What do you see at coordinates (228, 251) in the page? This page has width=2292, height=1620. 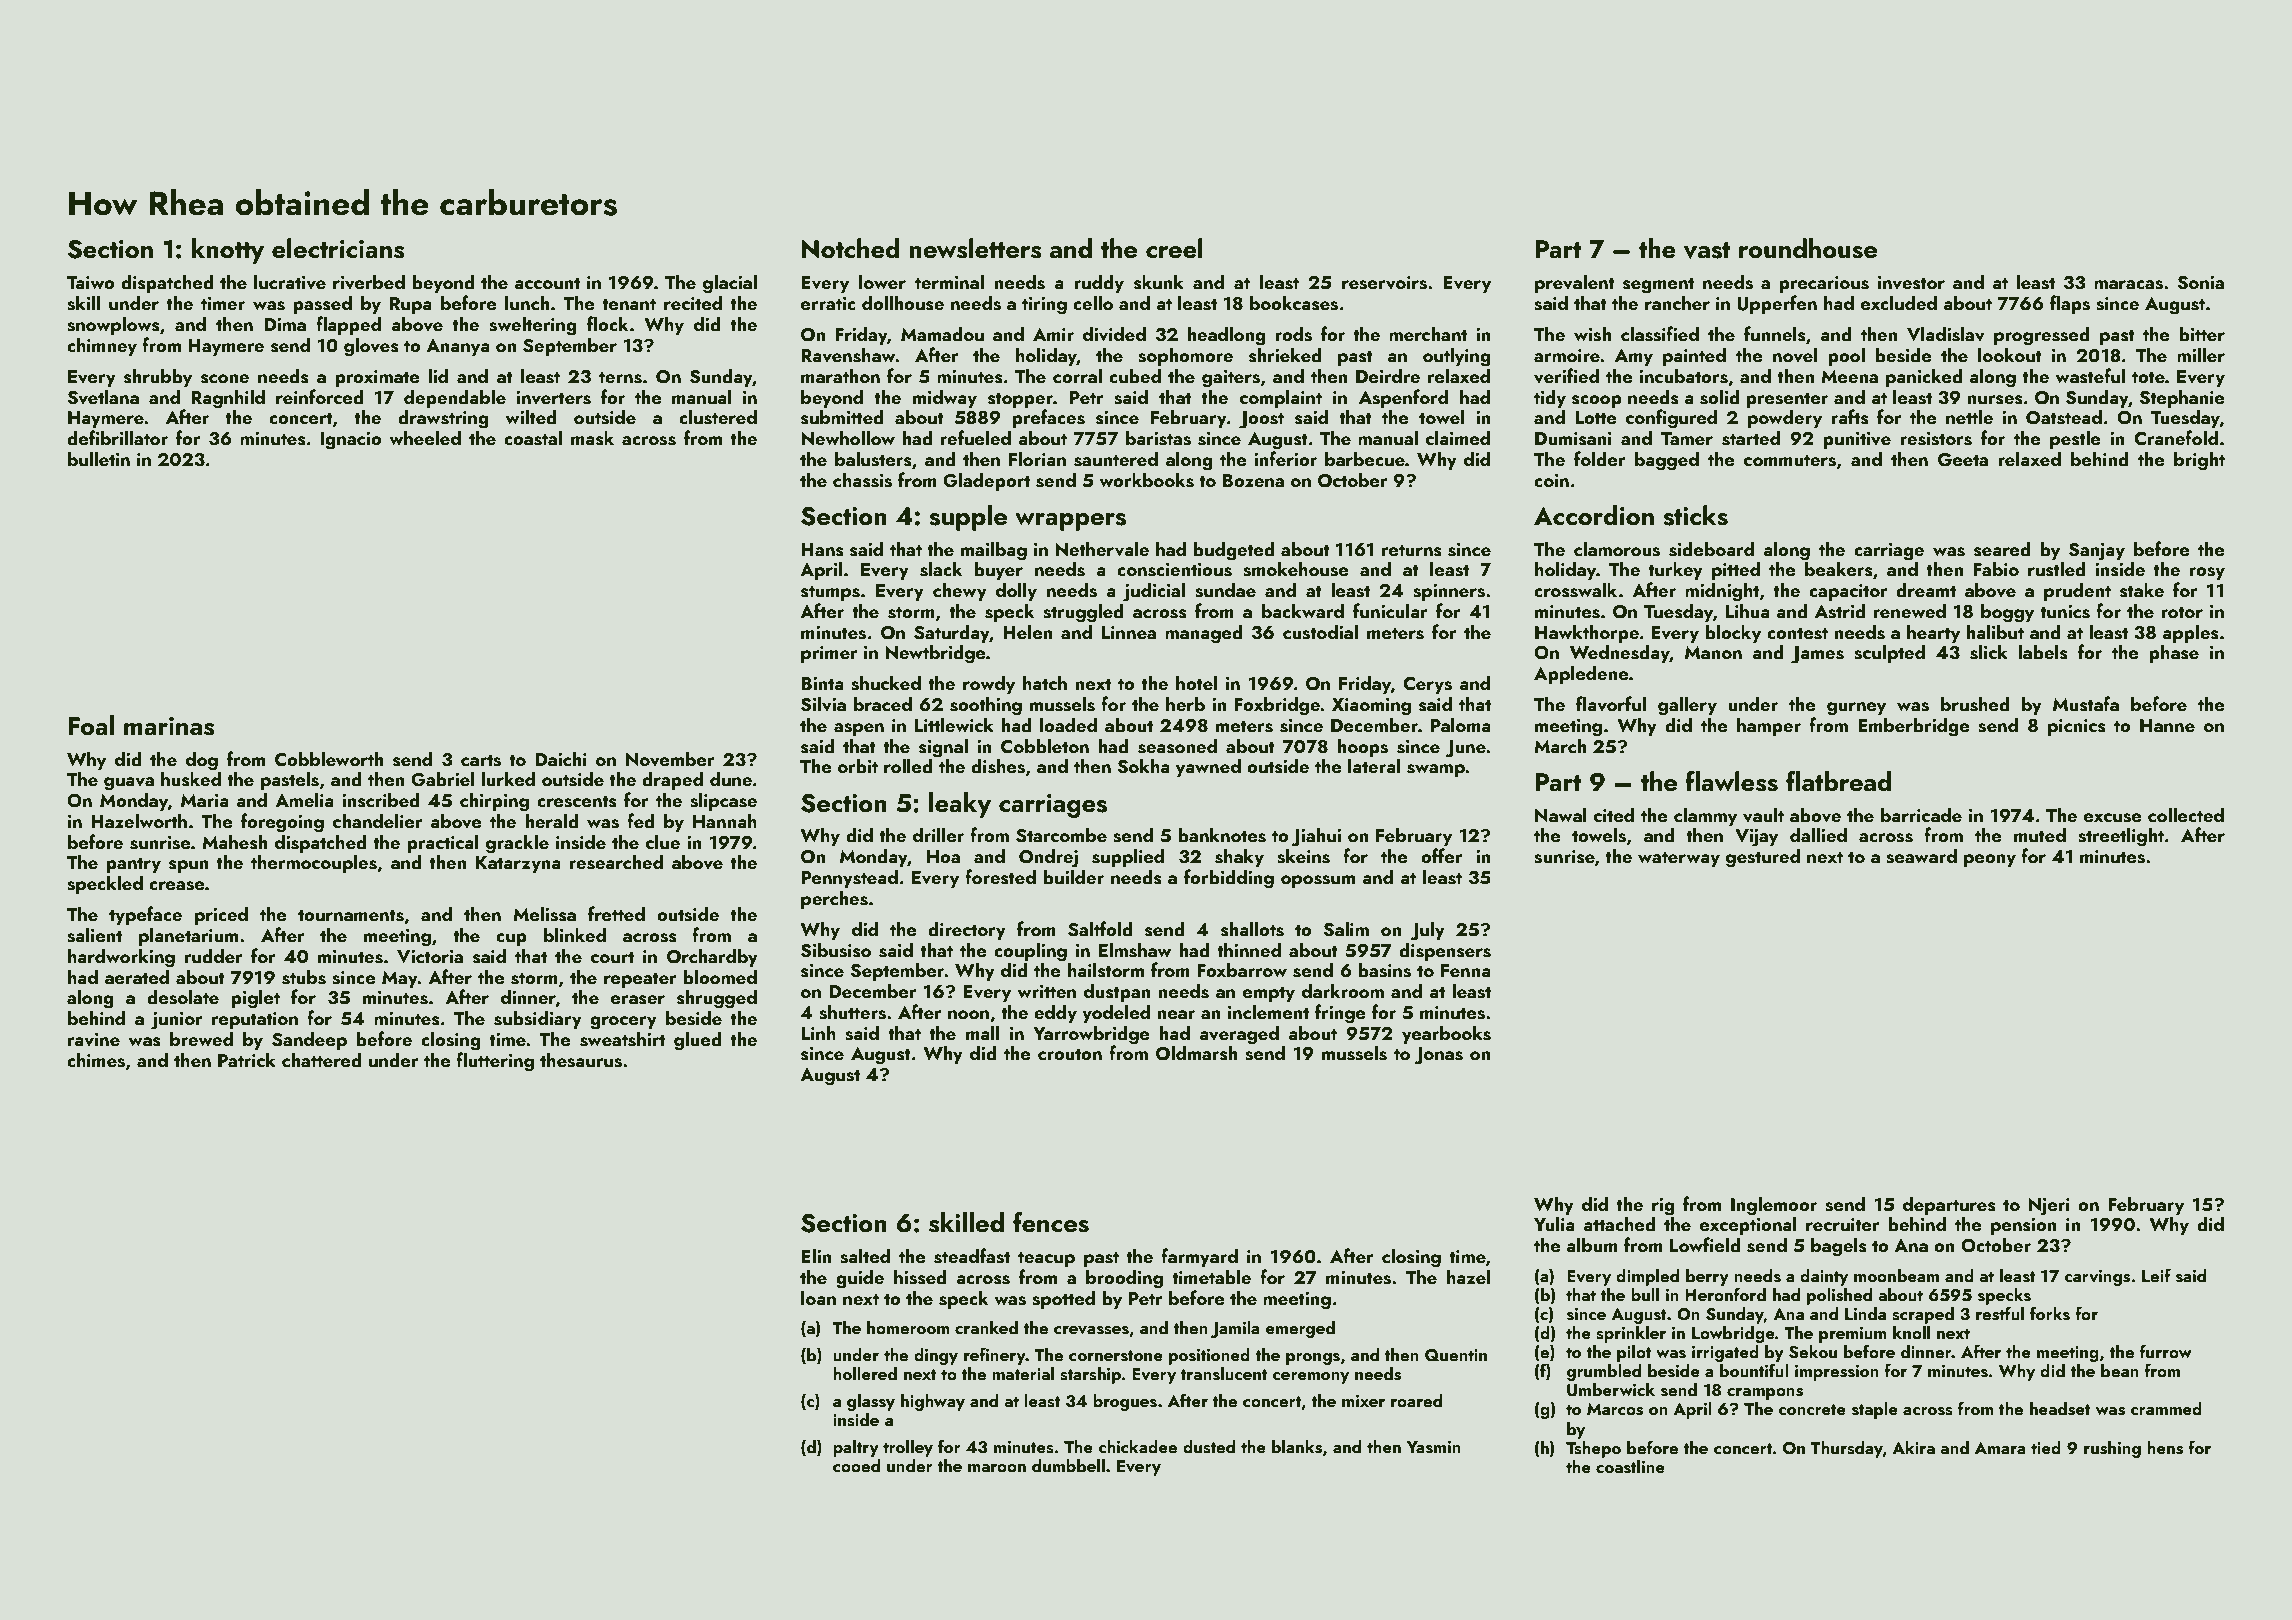 I see `knotty` at bounding box center [228, 251].
